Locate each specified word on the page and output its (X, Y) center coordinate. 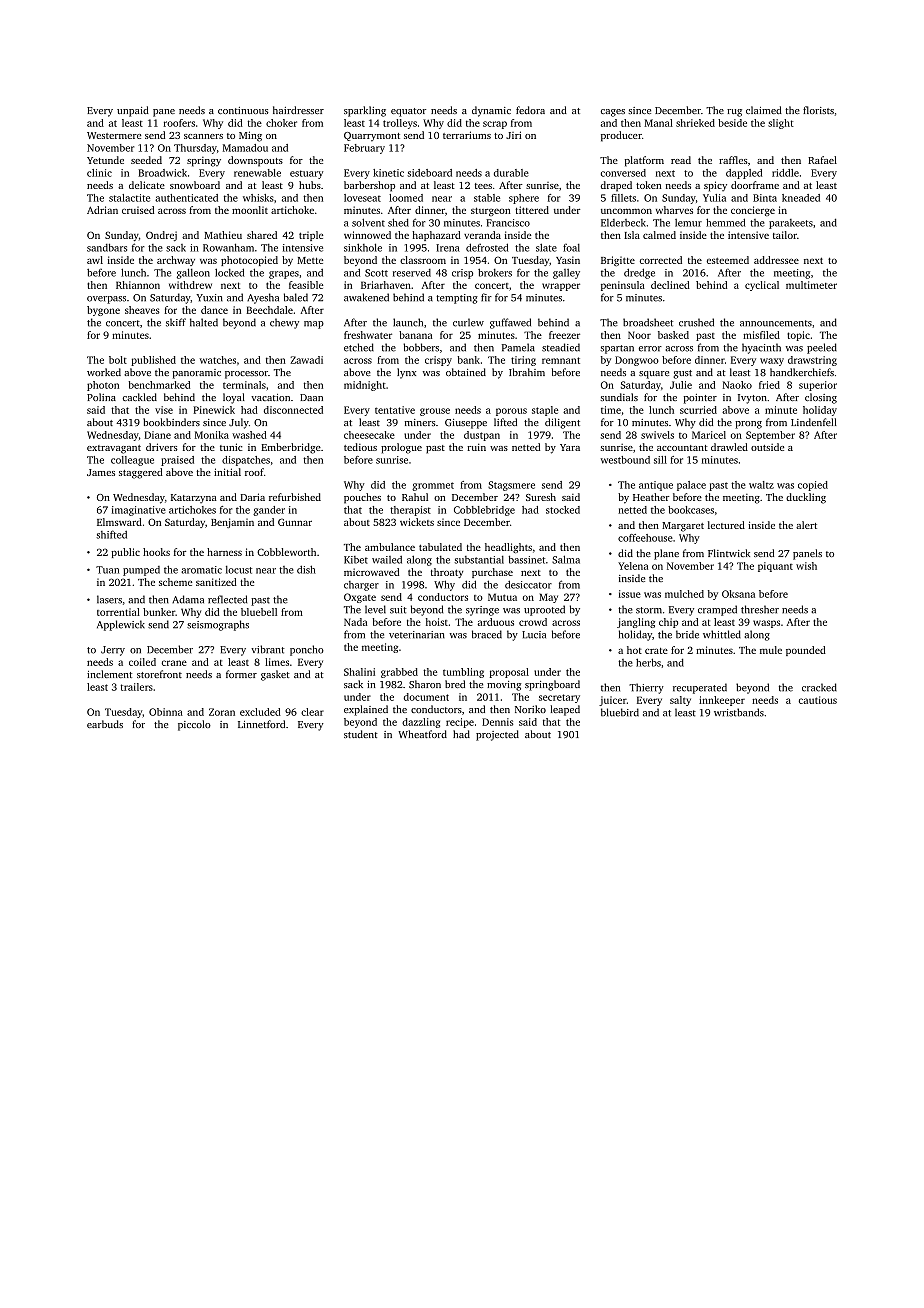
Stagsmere (511, 486)
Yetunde (105, 160)
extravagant (114, 449)
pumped (141, 571)
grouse (435, 412)
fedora (530, 110)
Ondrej (161, 236)
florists (818, 110)
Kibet (356, 560)
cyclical (762, 286)
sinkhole (363, 247)
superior (818, 386)
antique (656, 486)
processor (246, 375)
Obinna (166, 712)
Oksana (738, 594)
